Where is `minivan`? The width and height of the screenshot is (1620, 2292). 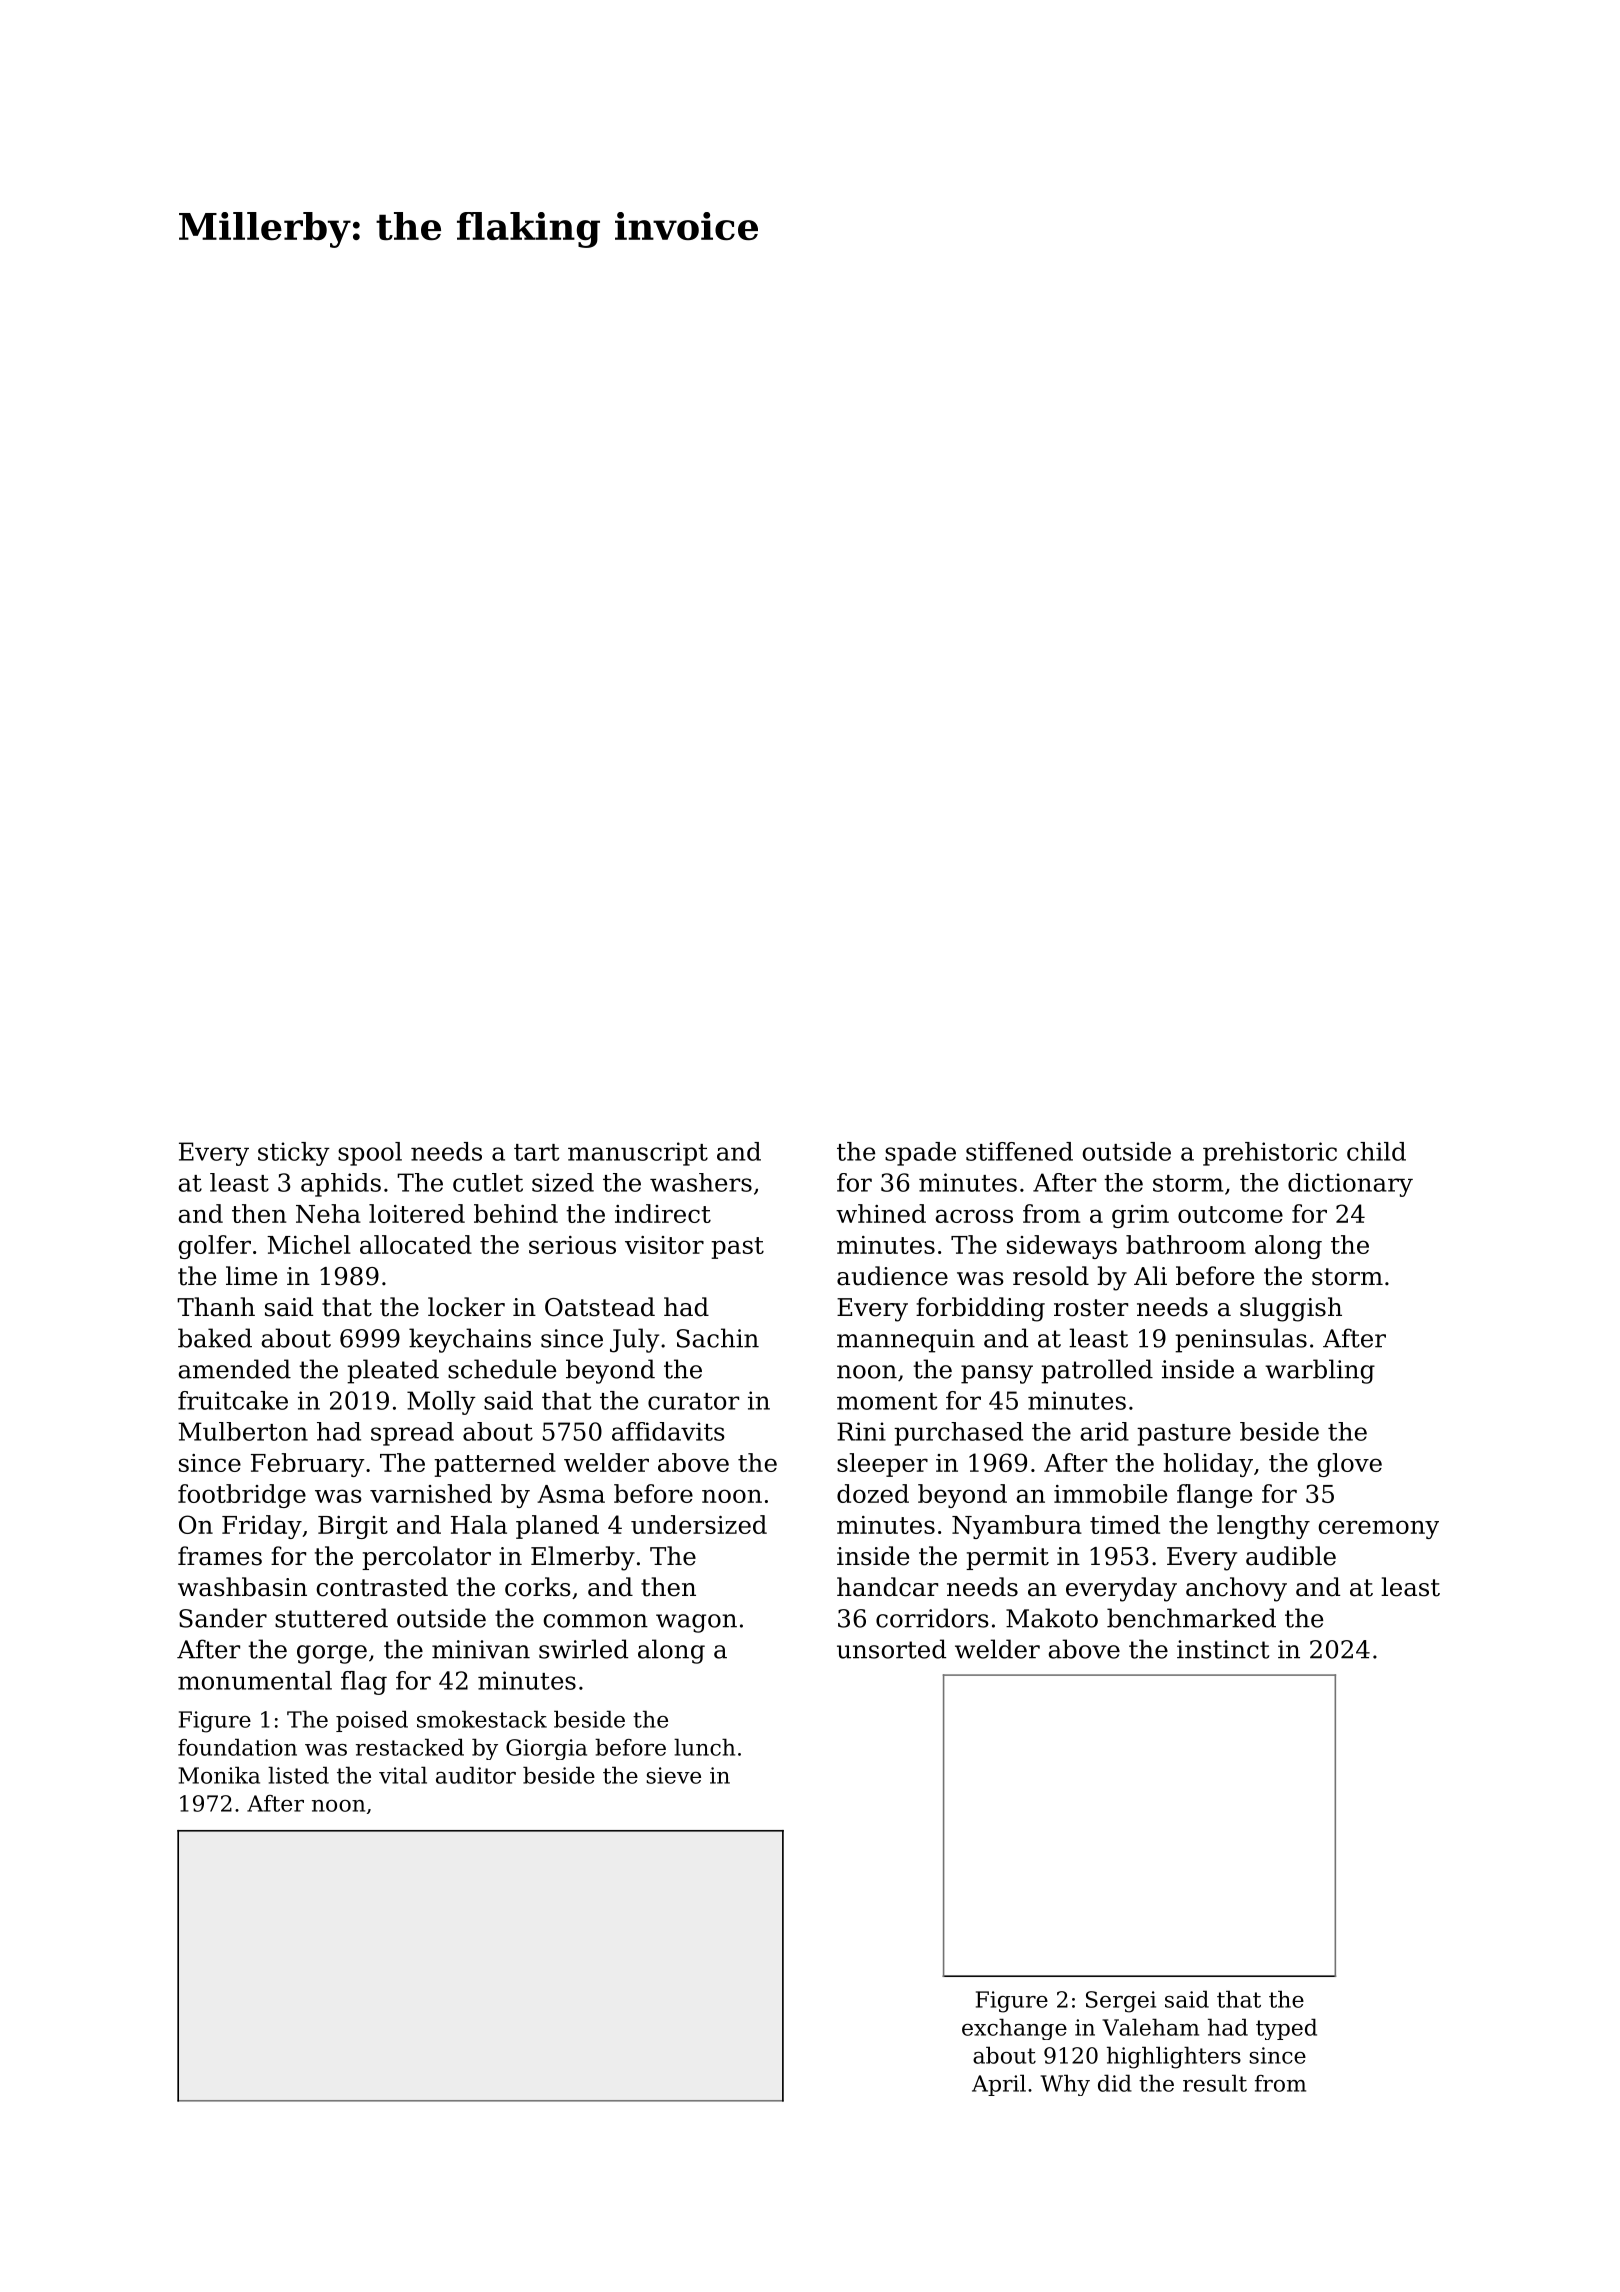
minivan is located at coordinates (481, 1649).
